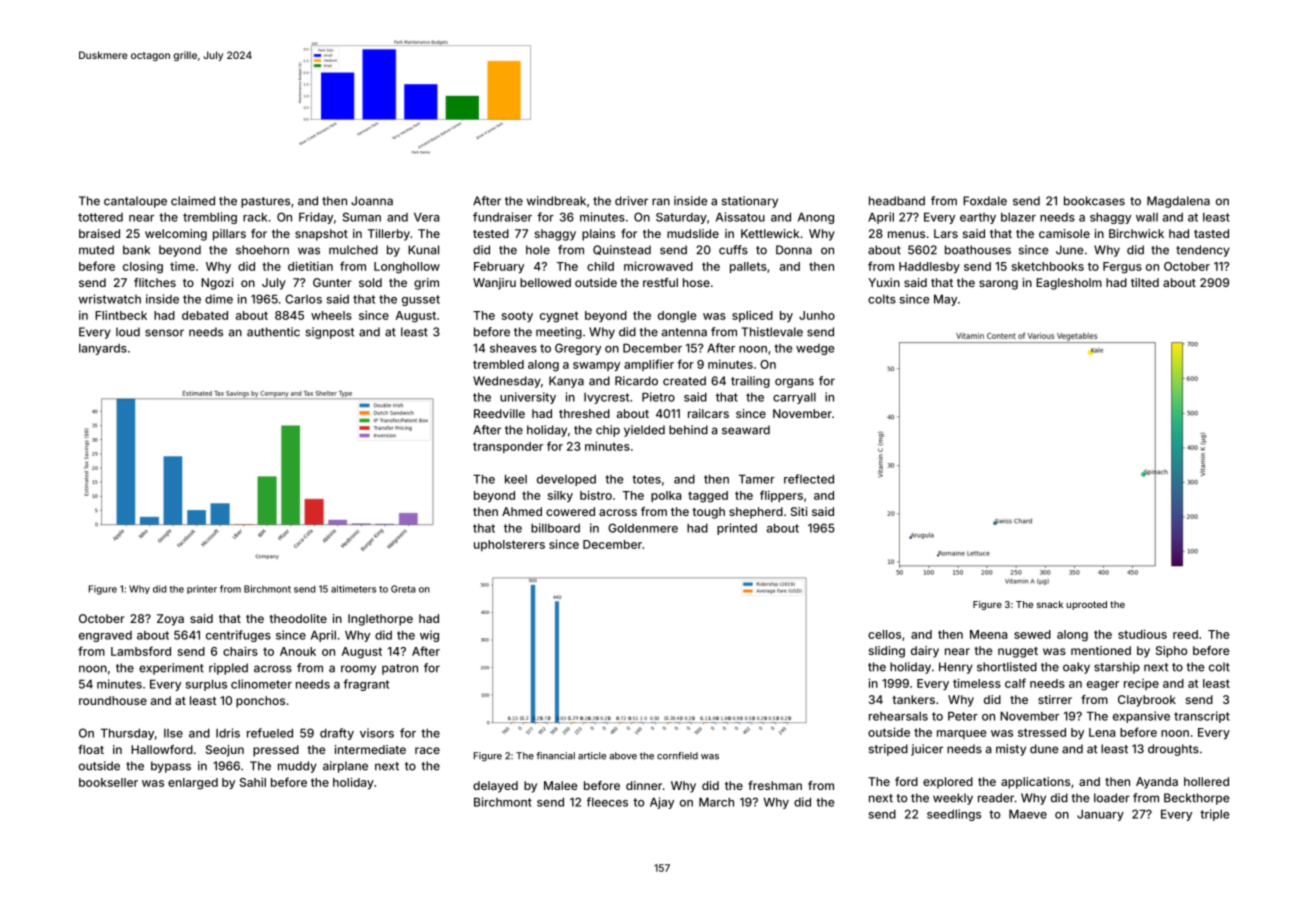 The width and height of the page is (1308, 924). I want to click on sliding, so click(887, 652).
